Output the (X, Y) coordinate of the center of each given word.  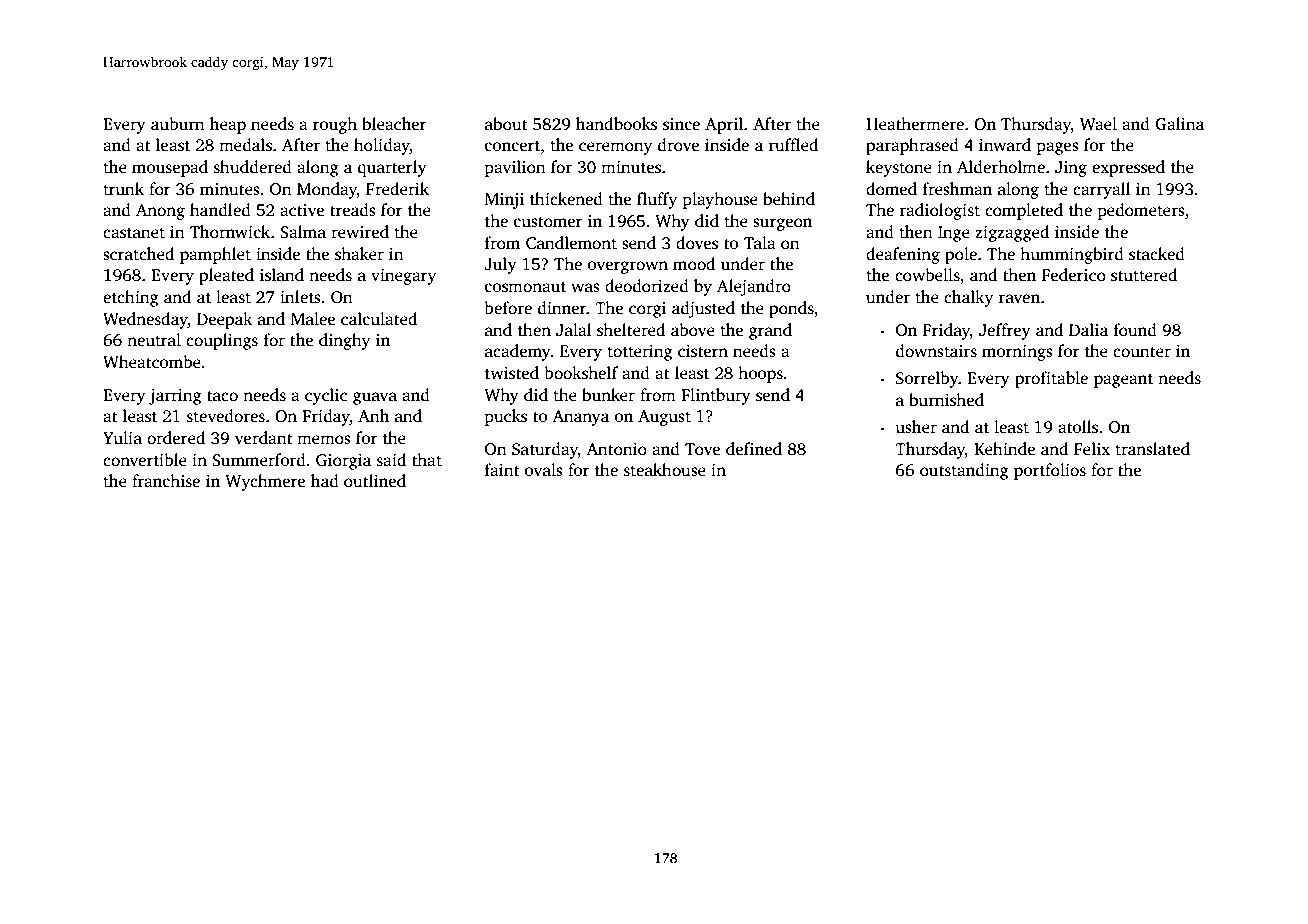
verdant (264, 438)
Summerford (259, 460)
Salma (303, 232)
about (506, 124)
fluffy (657, 200)
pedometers (1141, 211)
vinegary (403, 277)
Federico (1074, 275)
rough (335, 125)
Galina (1179, 124)
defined (754, 449)
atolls (1078, 427)
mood (694, 264)
